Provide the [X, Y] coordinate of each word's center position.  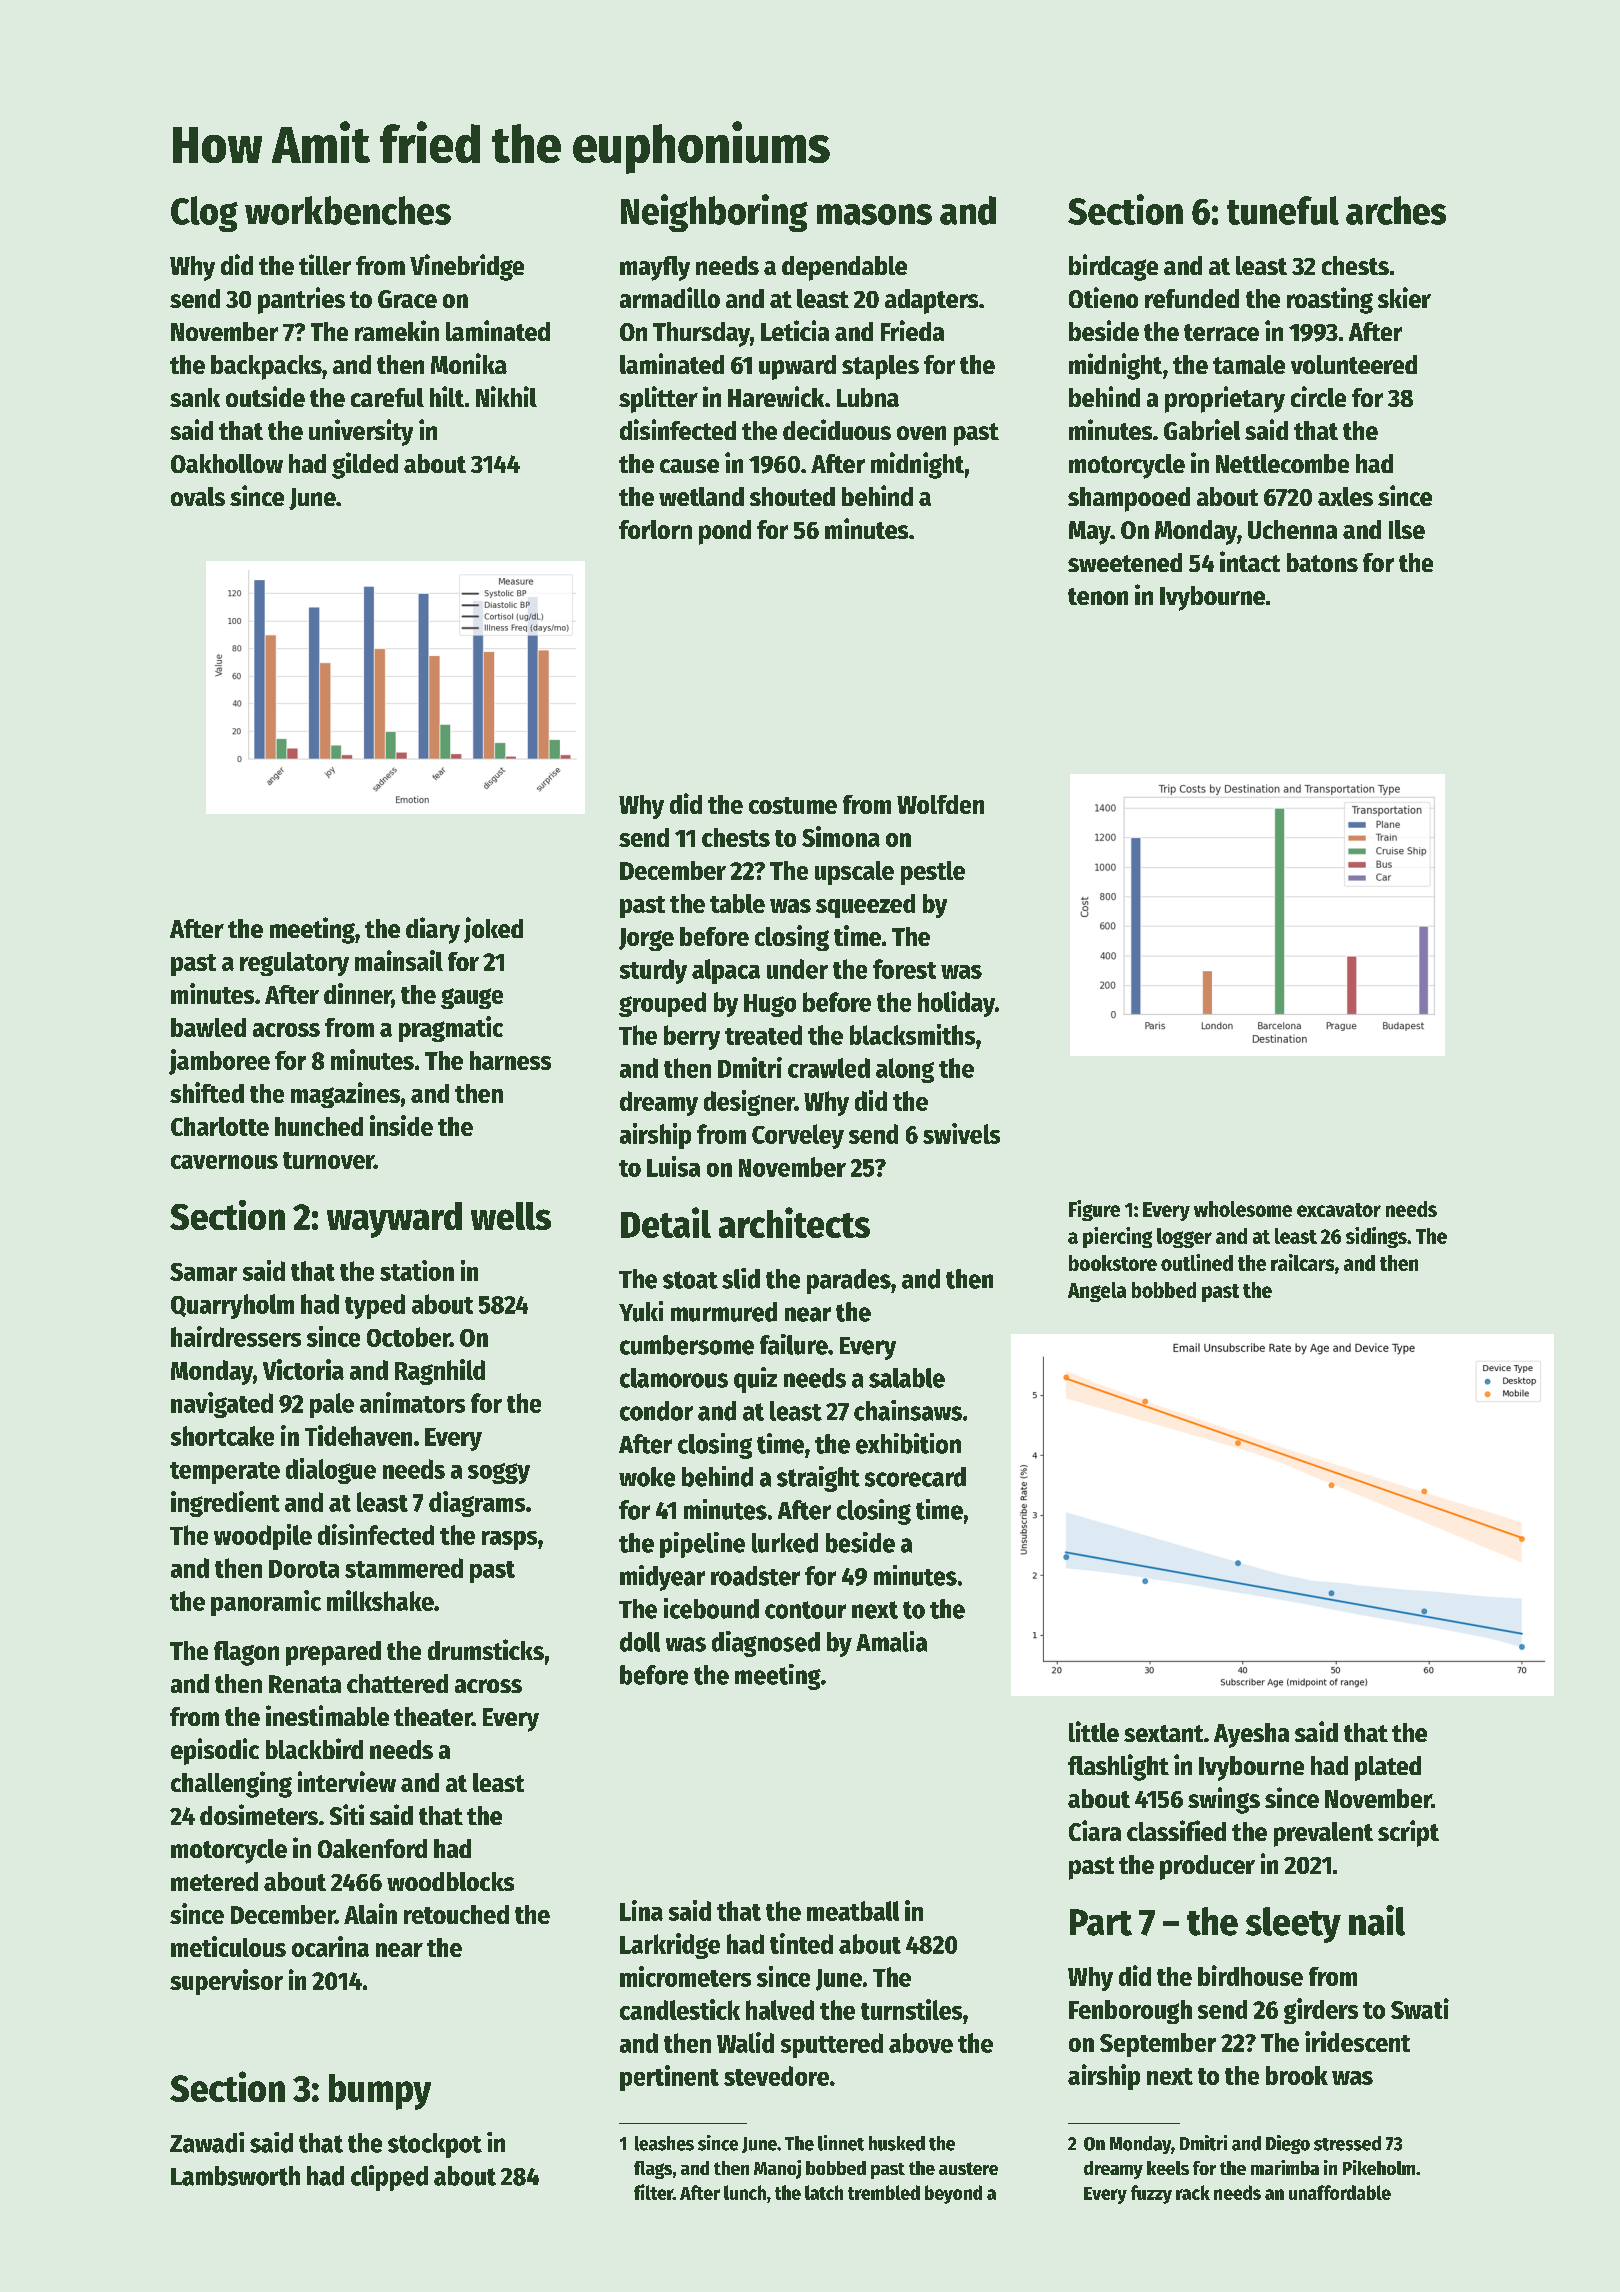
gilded [365, 465]
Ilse [1407, 529]
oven [921, 433]
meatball [853, 1911]
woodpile [263, 1537]
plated [1388, 1768]
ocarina [330, 1946]
